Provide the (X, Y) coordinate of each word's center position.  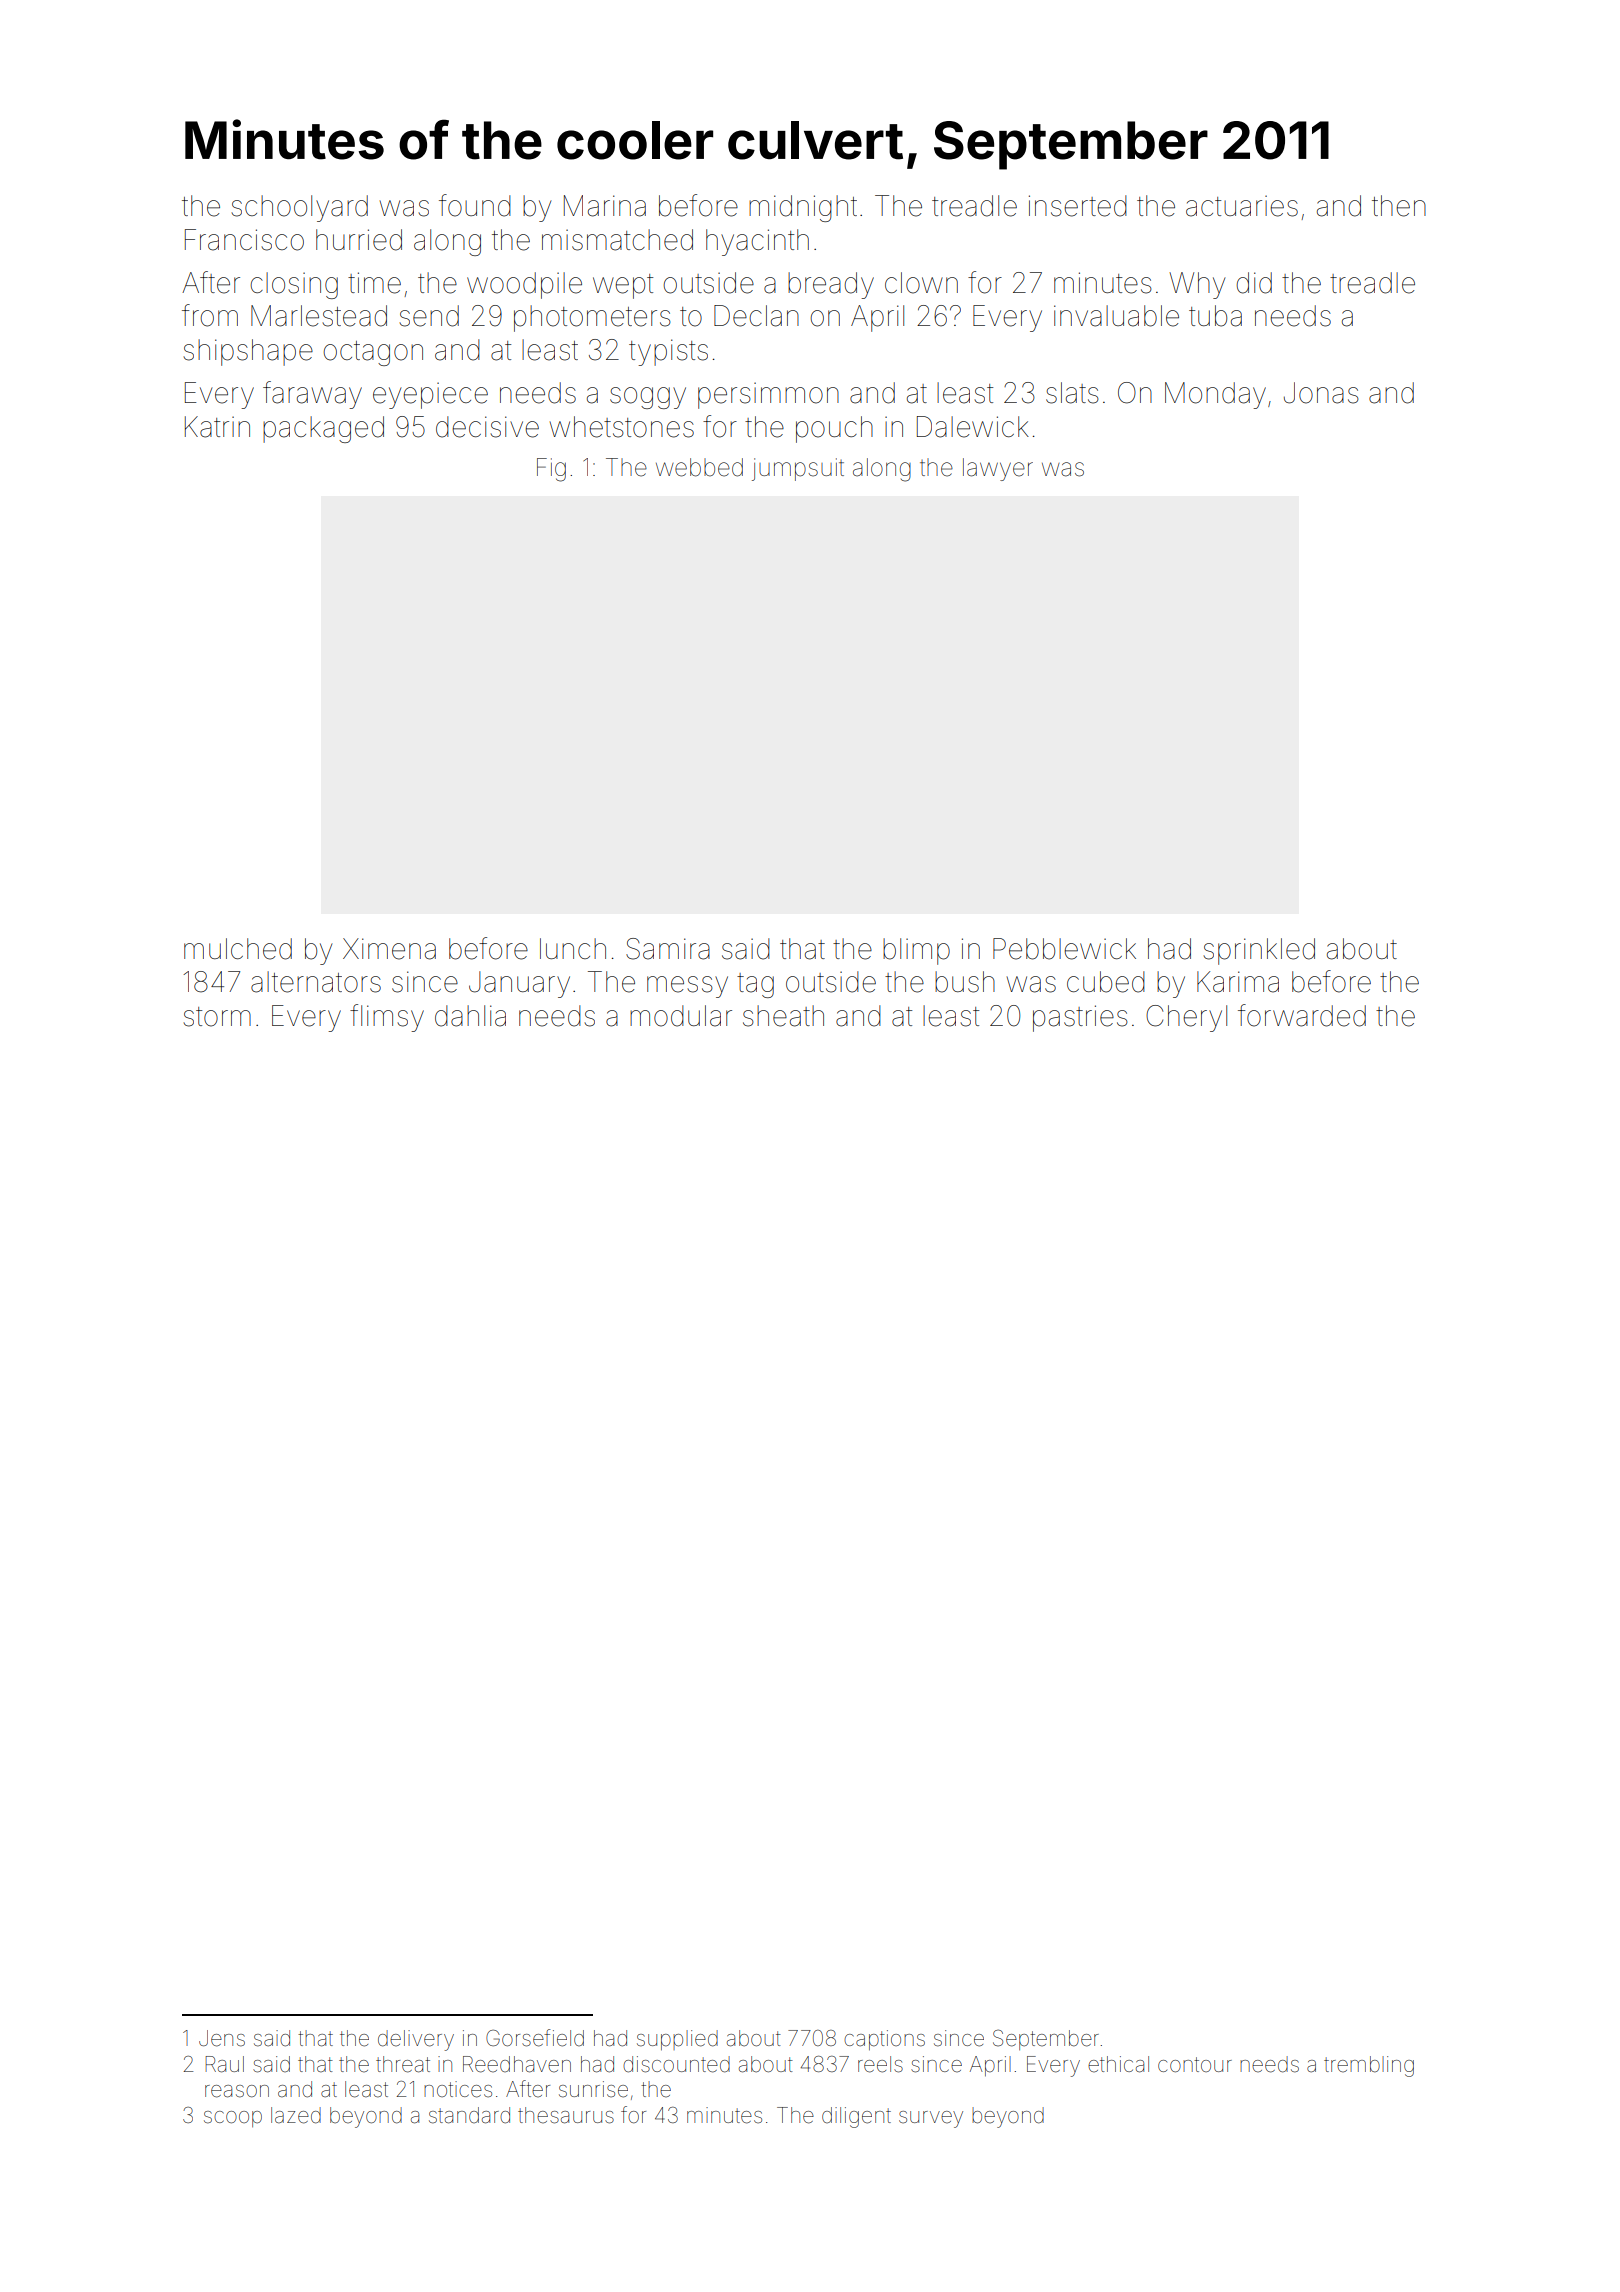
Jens (222, 2038)
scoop (233, 2119)
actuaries (1242, 206)
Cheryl (1186, 1018)
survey (931, 2119)
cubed (1106, 982)
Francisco (244, 240)
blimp (916, 951)
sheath (783, 1016)
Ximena (389, 949)
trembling (1369, 2066)
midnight (803, 208)
